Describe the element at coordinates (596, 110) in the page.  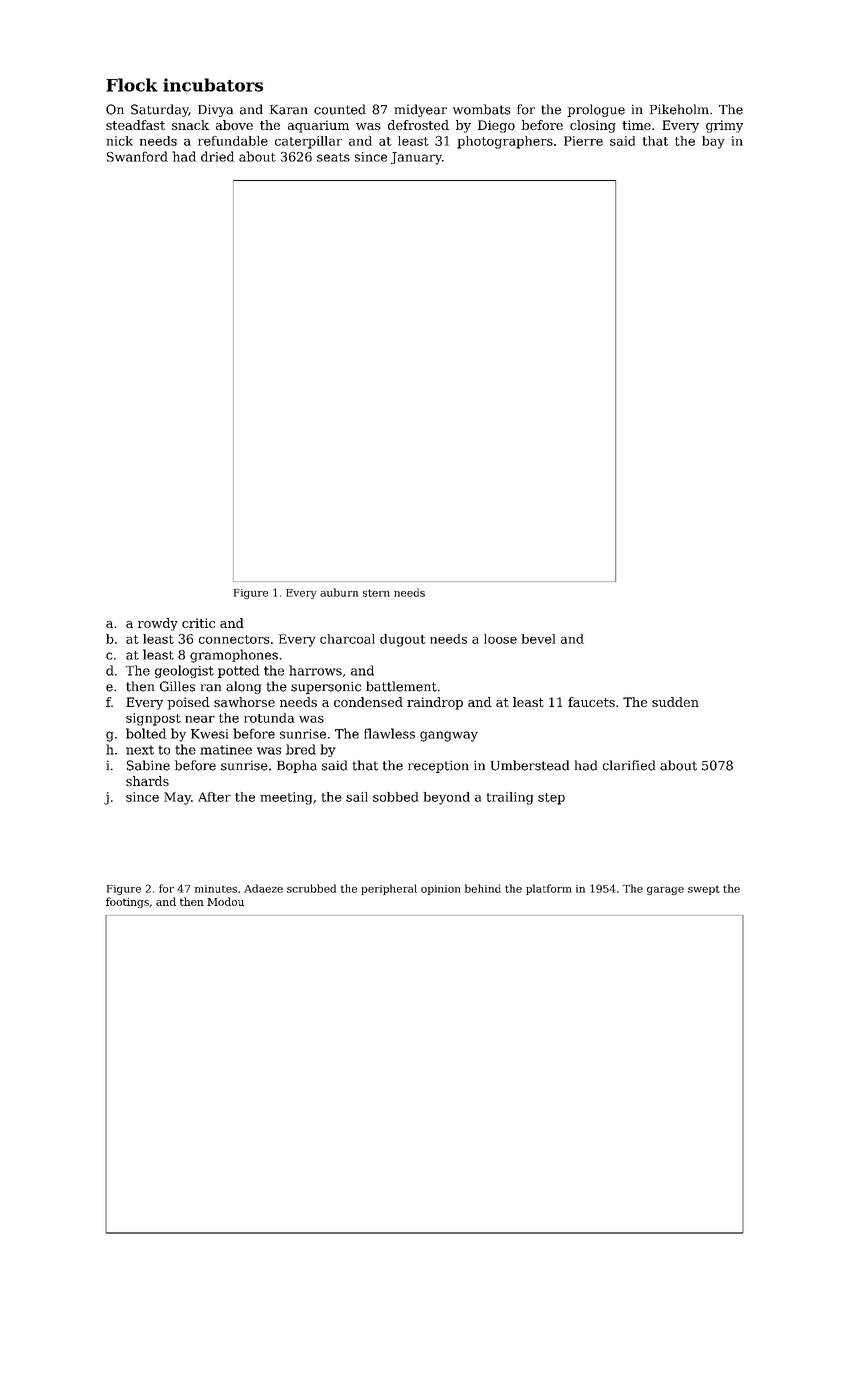
I see `prologue` at that location.
